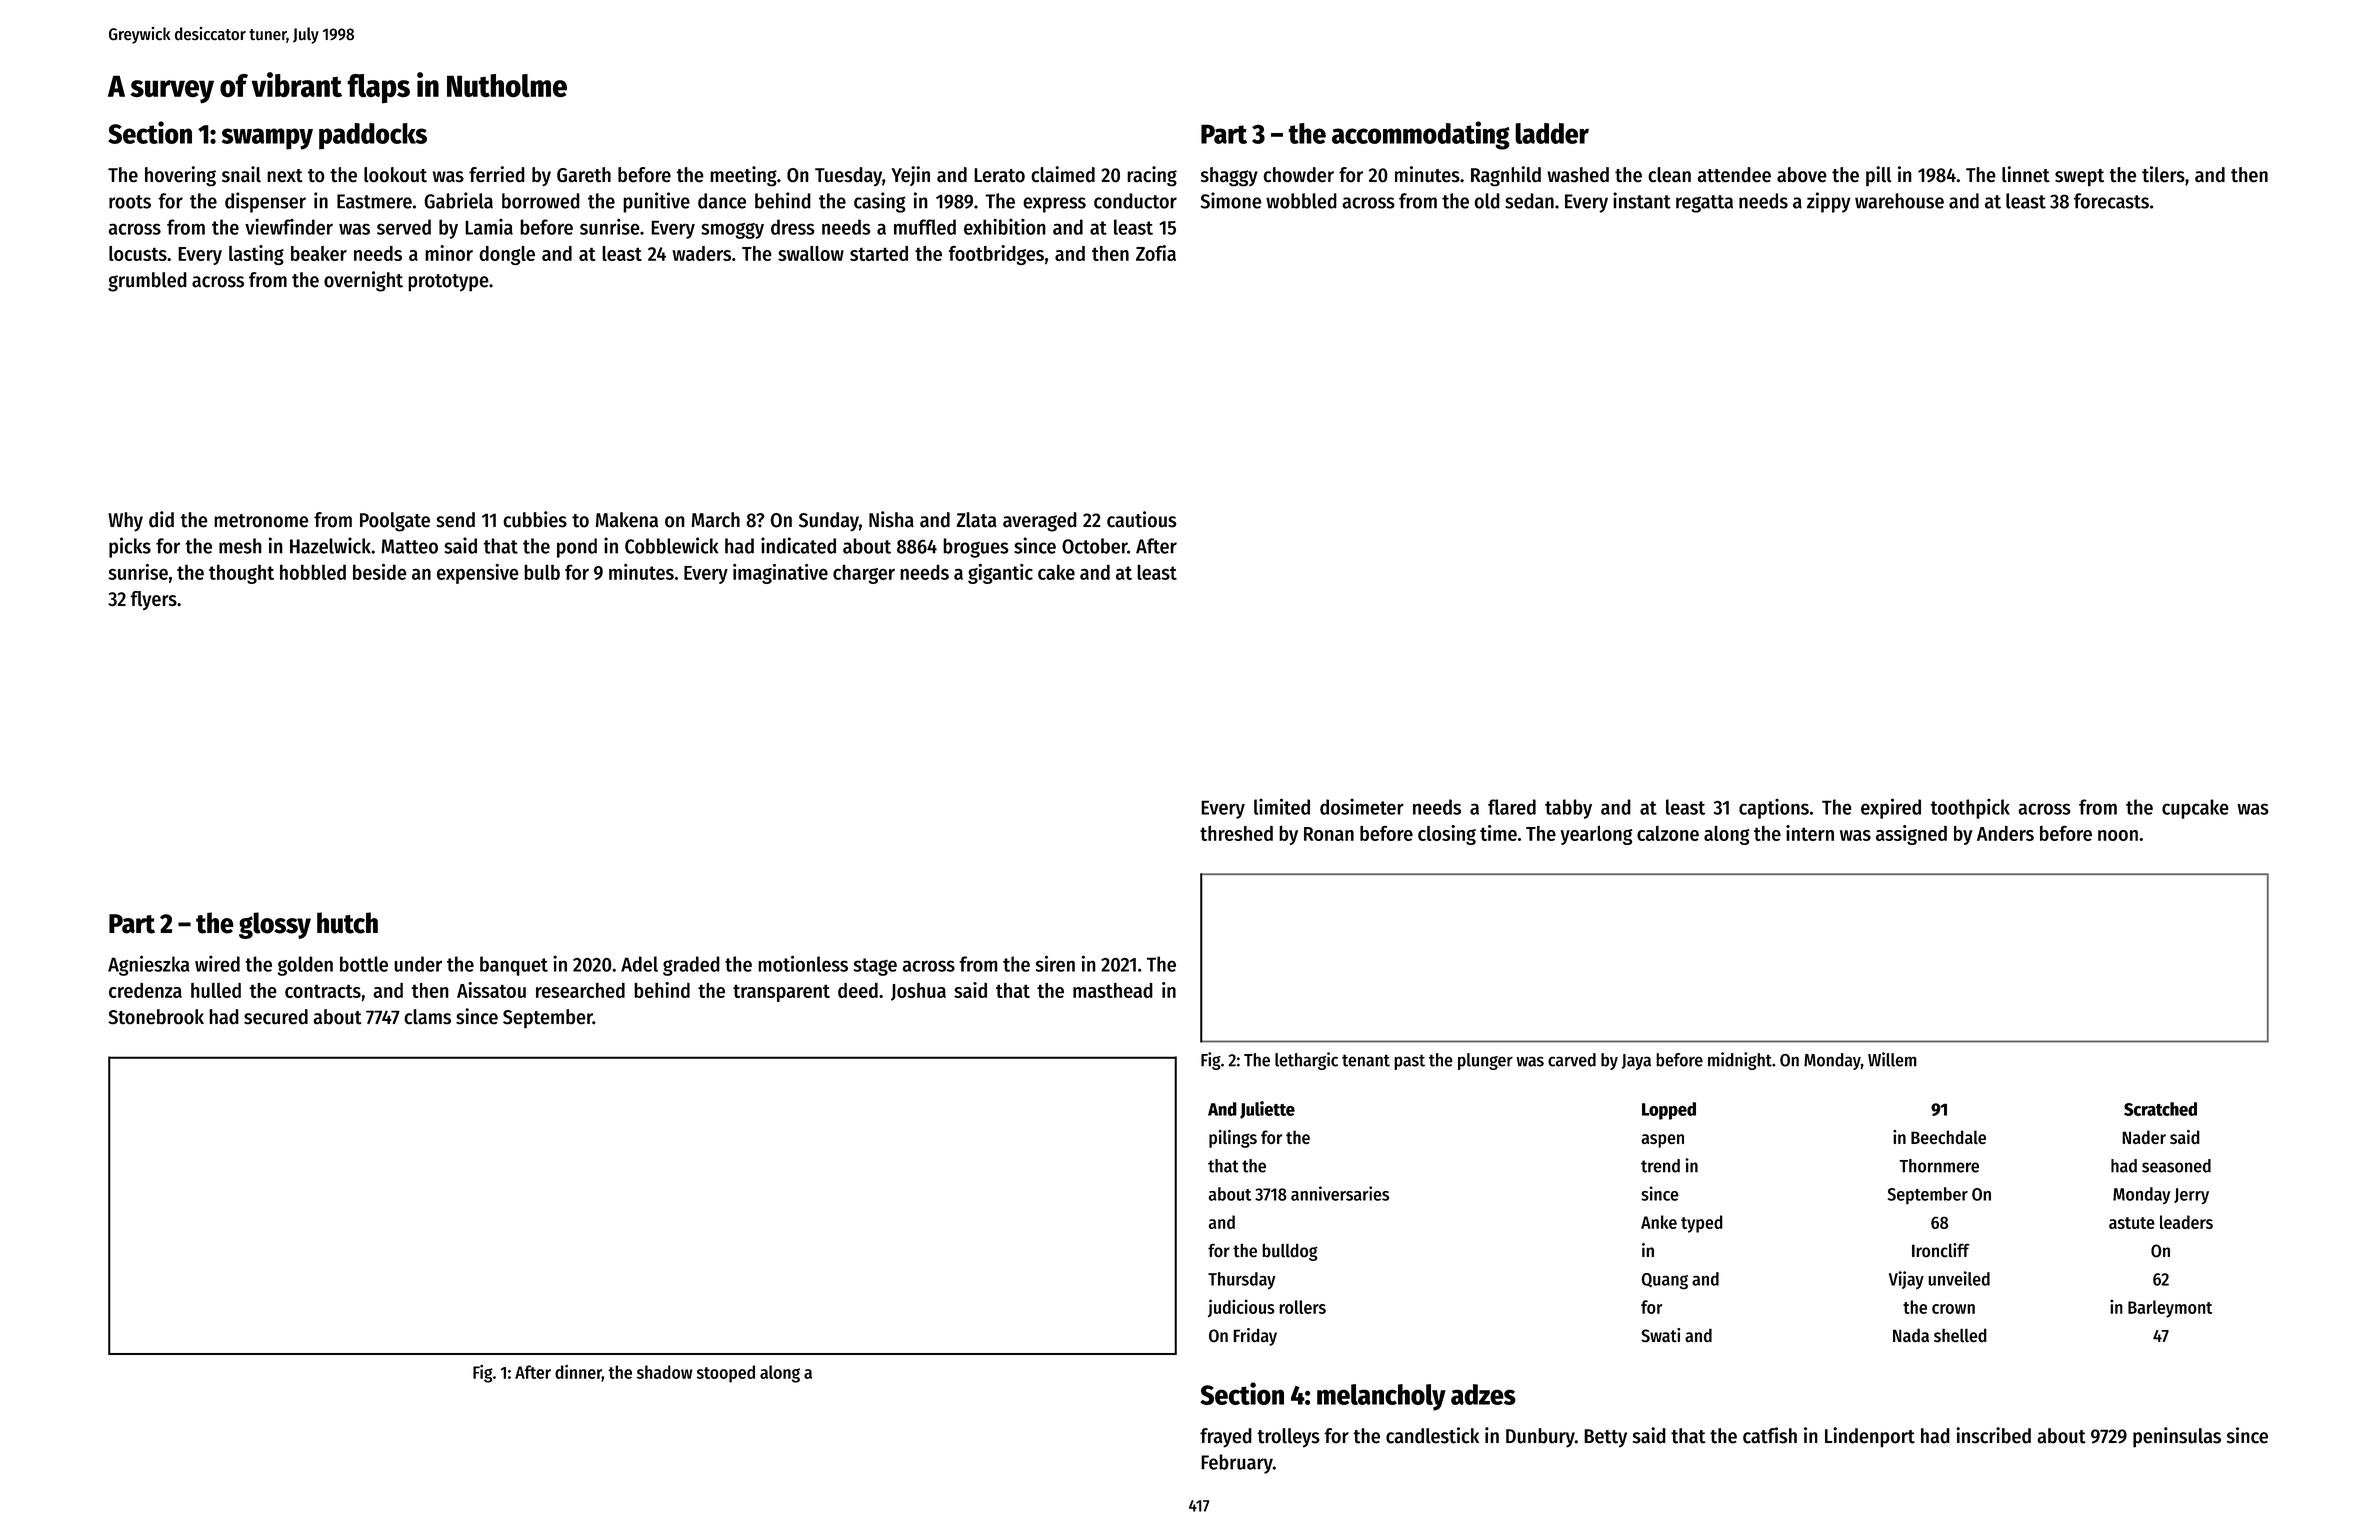 The image size is (2377, 1538). I want to click on flyers, so click(153, 600).
